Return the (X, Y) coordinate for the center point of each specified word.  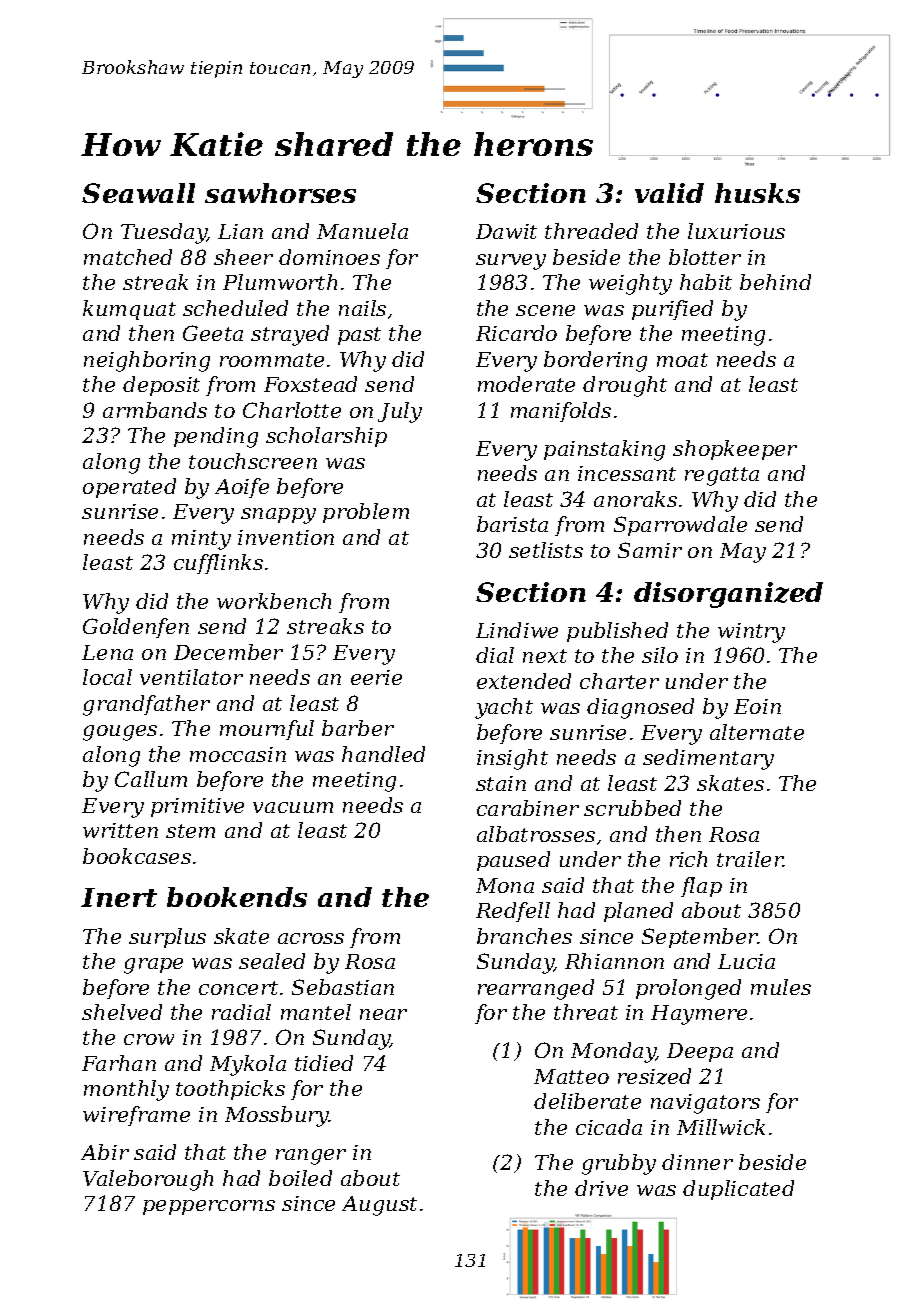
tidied (324, 1063)
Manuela (362, 231)
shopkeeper (735, 450)
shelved (122, 1012)
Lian (240, 231)
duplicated (738, 1190)
